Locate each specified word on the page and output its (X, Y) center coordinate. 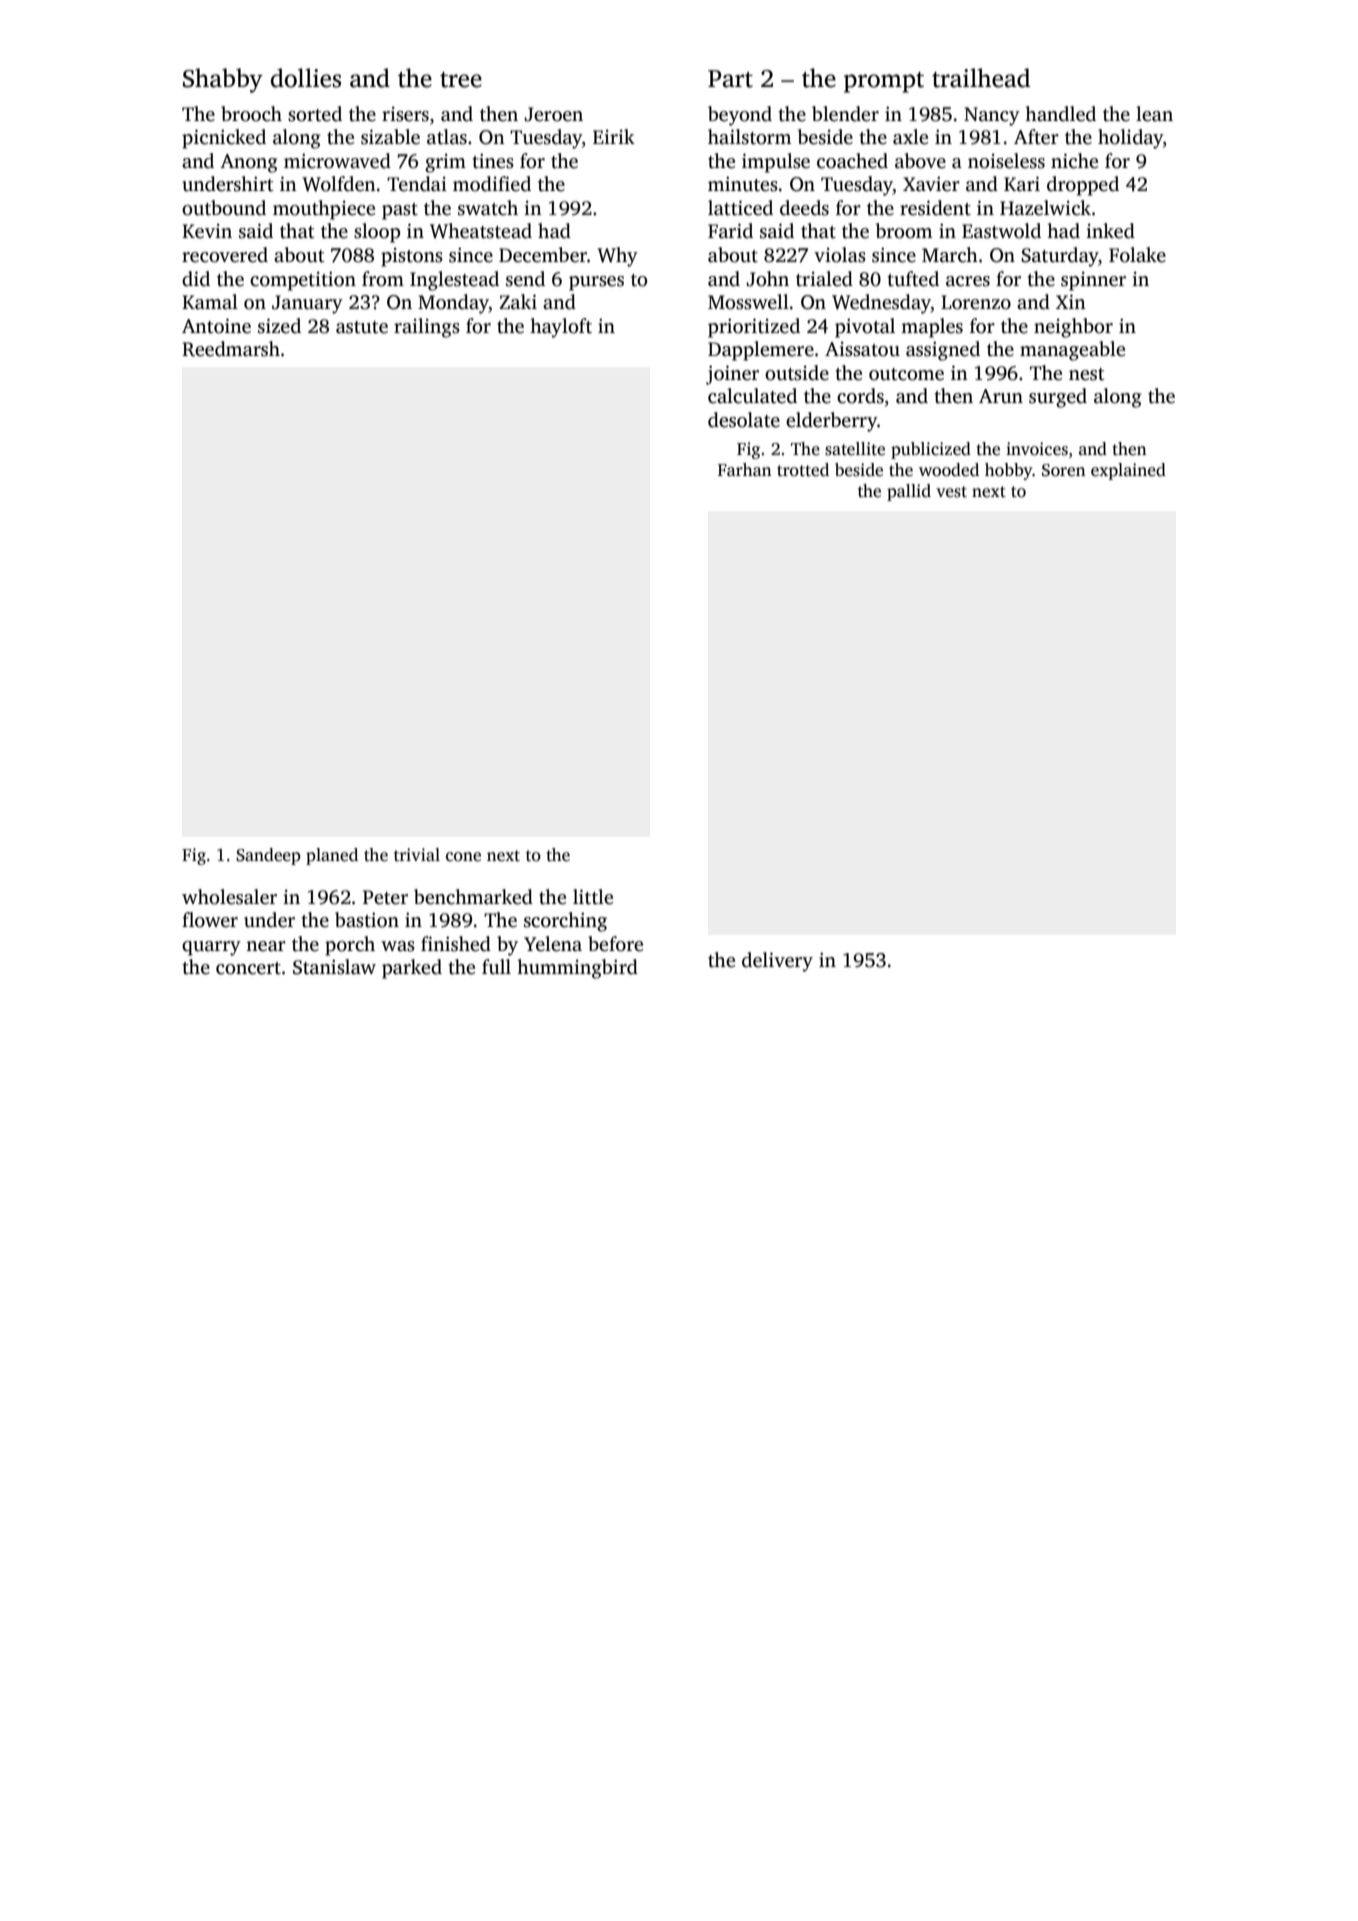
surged (1058, 398)
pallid (909, 492)
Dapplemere (761, 351)
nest (1087, 374)
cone (463, 857)
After (1036, 137)
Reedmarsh (231, 349)
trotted (803, 470)
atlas (447, 137)
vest (951, 492)
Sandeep (268, 856)
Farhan (745, 469)
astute (362, 327)
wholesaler (229, 897)
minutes (743, 184)
